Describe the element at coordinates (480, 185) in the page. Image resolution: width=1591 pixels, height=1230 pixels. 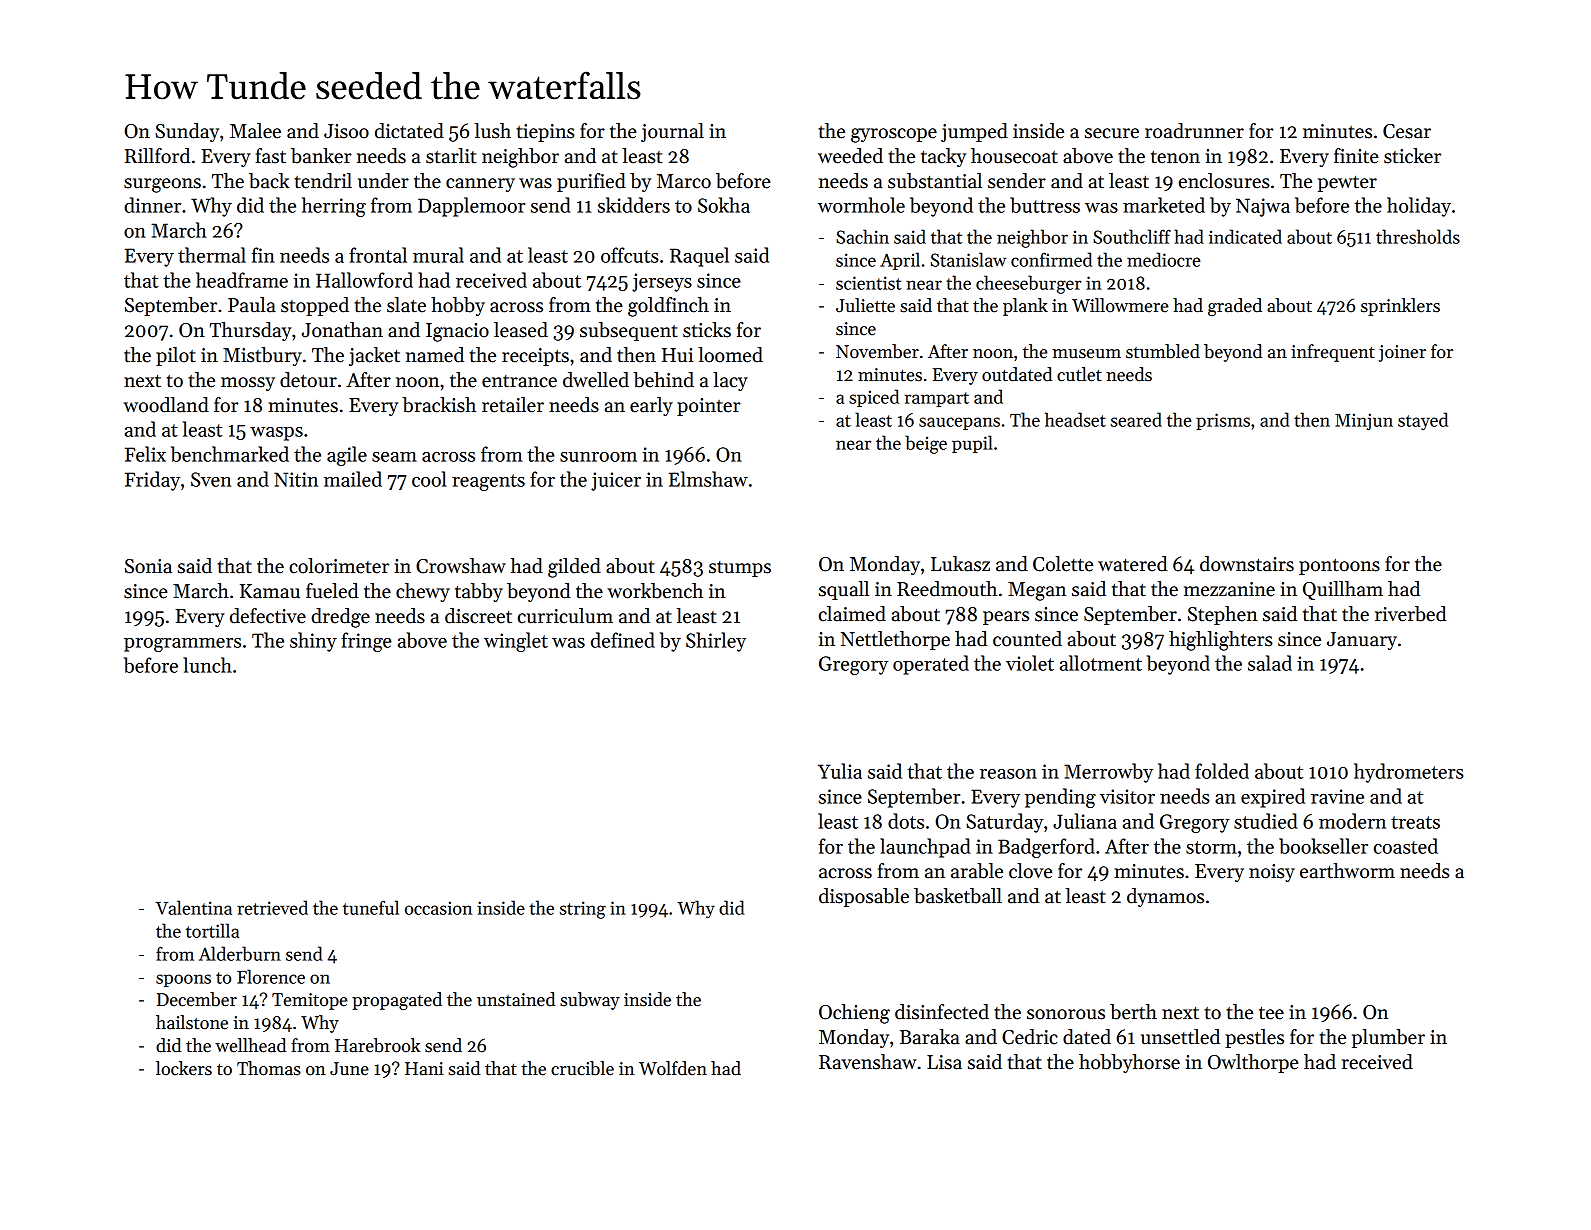
I see `cannery` at that location.
